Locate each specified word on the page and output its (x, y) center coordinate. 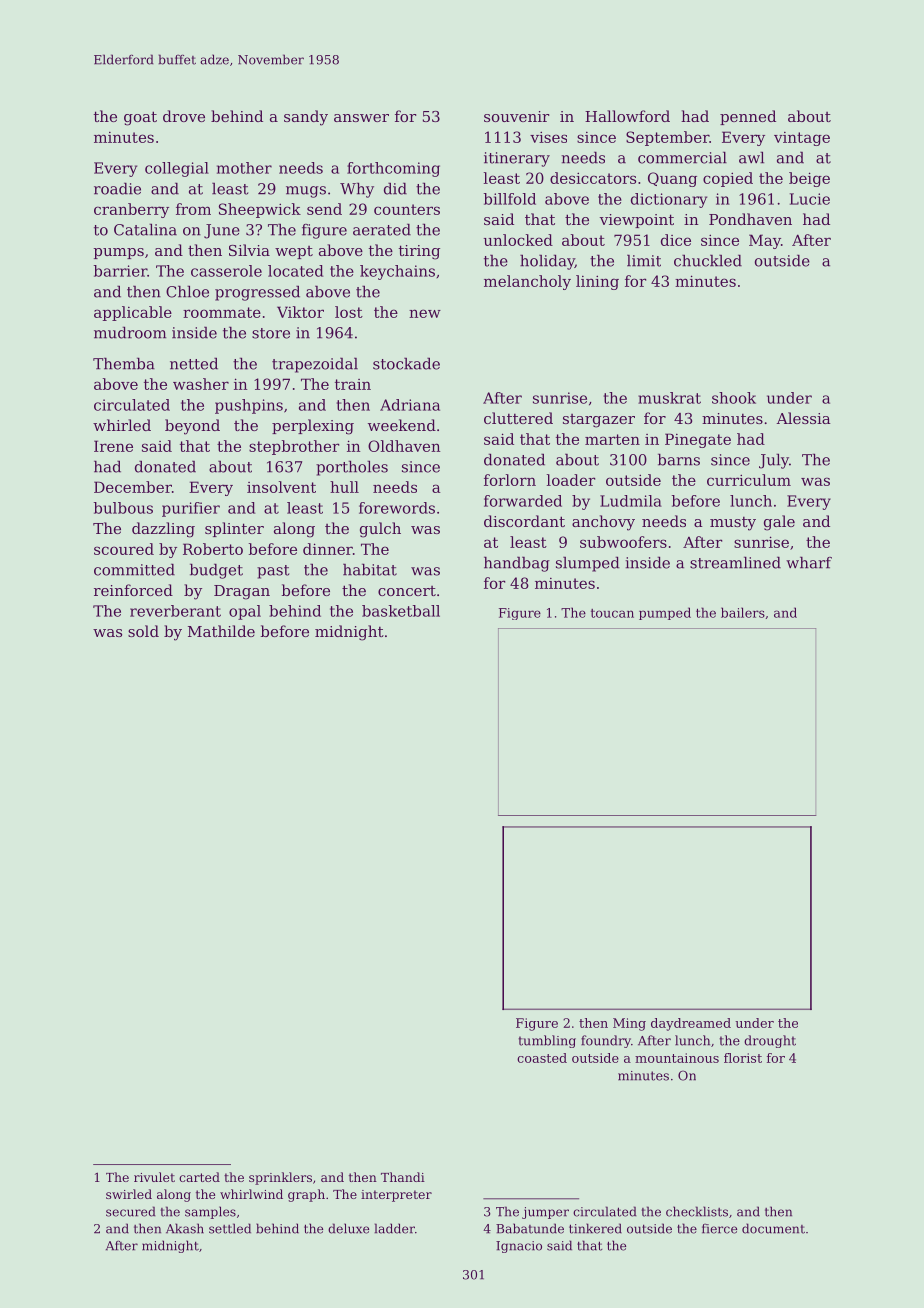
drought (770, 1041)
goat (140, 118)
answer (361, 118)
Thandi (403, 1177)
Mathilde (221, 631)
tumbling (547, 1041)
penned (748, 117)
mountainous (677, 1058)
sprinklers (280, 1178)
